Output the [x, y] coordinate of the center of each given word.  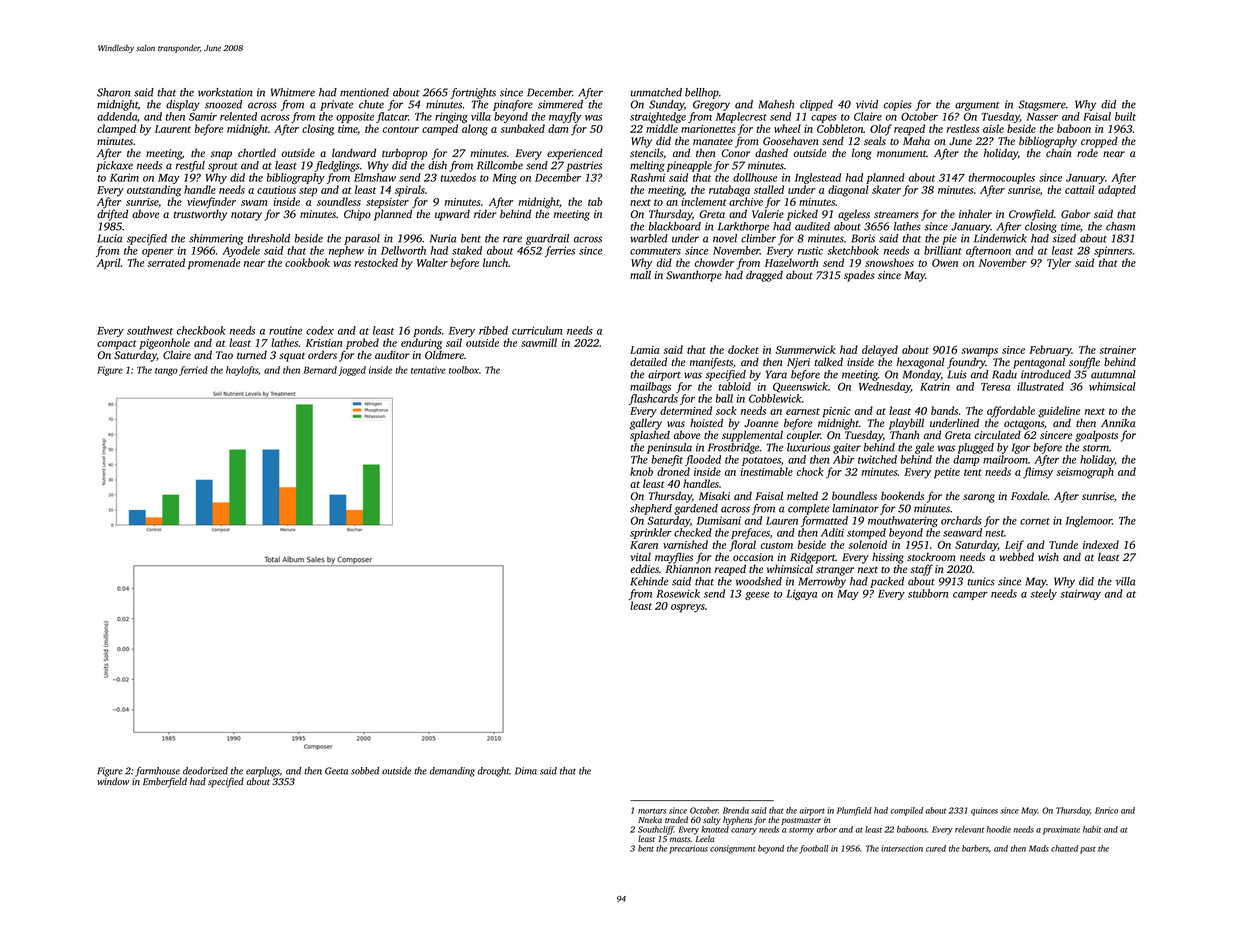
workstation [225, 92]
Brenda [736, 810]
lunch [495, 262]
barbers [975, 848]
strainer [1118, 350]
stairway [1080, 594]
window [113, 781]
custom [777, 545]
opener [158, 253]
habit [1092, 829]
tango [166, 372]
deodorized [205, 771]
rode [1087, 152]
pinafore [513, 105]
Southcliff [656, 830]
